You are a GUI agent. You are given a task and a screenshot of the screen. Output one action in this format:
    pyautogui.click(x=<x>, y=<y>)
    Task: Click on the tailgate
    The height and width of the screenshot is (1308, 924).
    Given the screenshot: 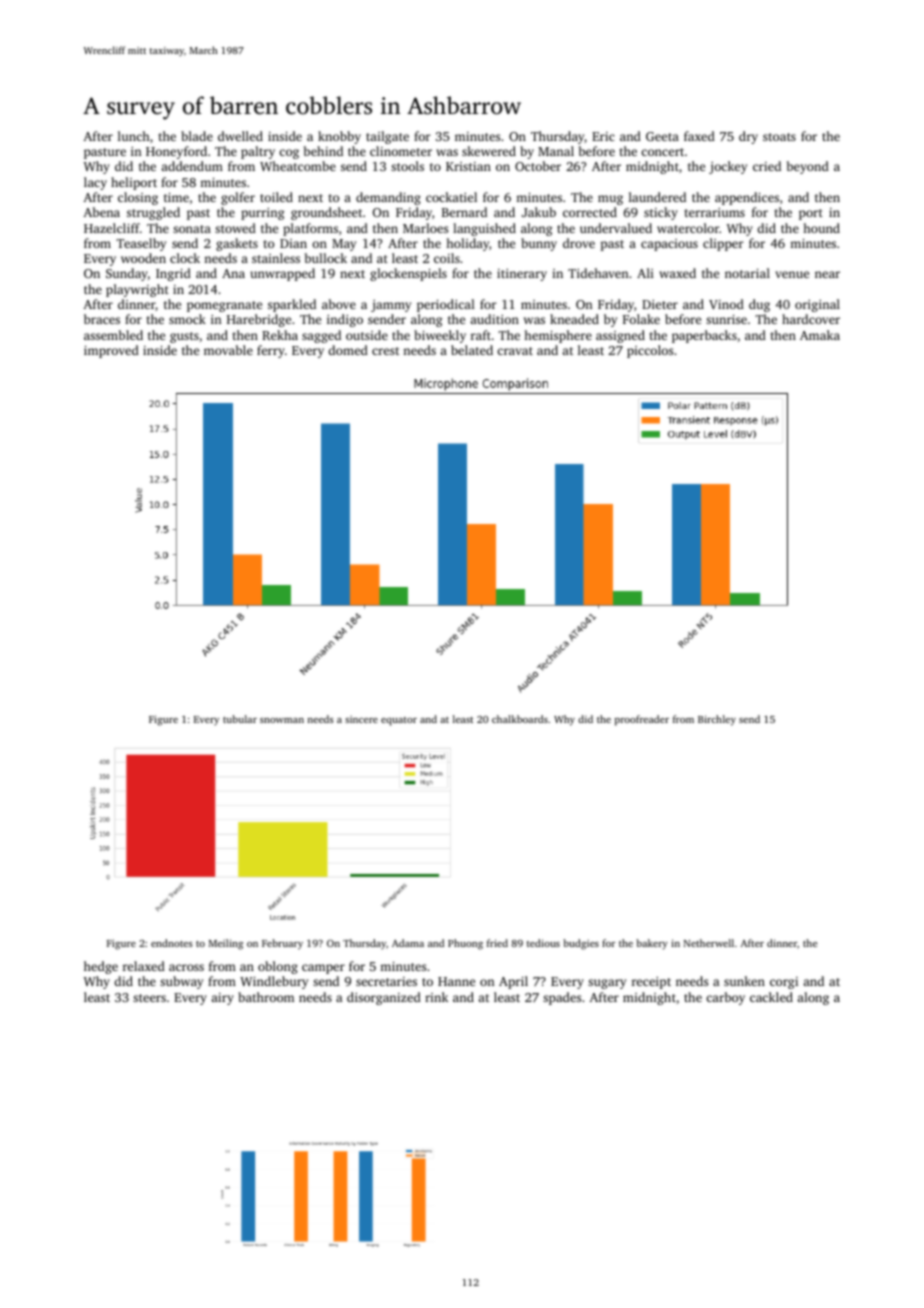 What is the action you would take?
    pyautogui.click(x=387, y=137)
